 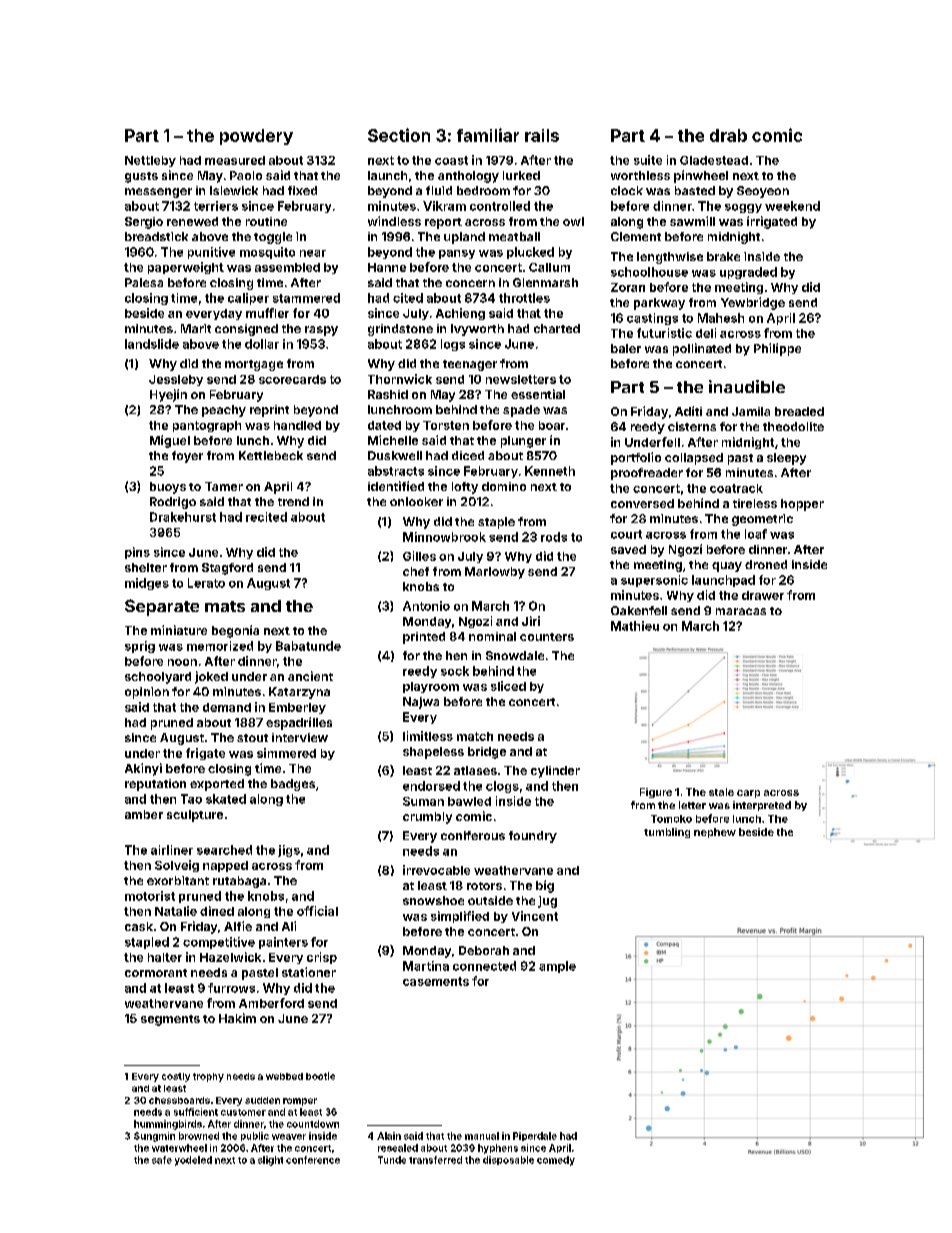 What do you see at coordinates (549, 267) in the page?
I see `Callum` at bounding box center [549, 267].
